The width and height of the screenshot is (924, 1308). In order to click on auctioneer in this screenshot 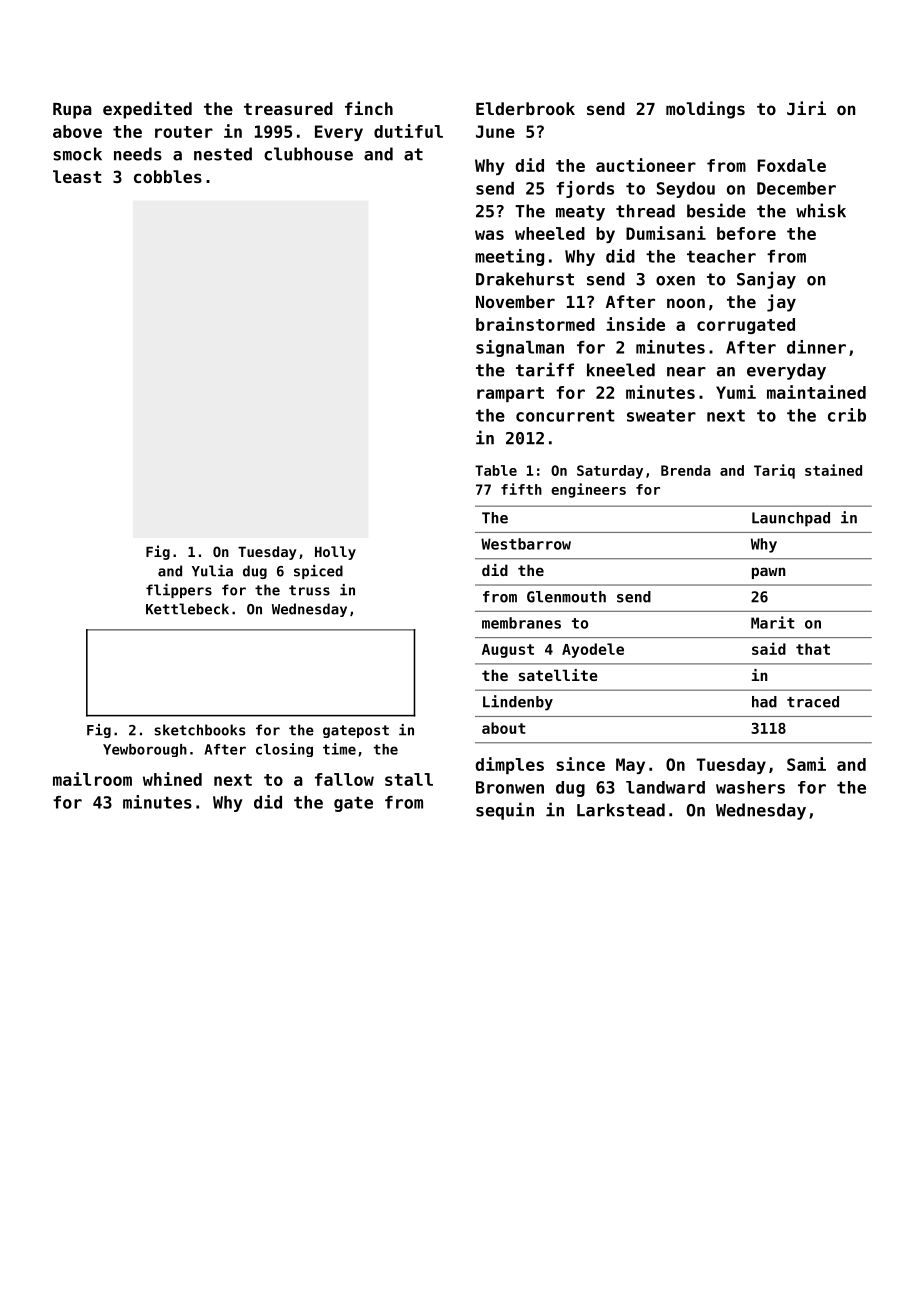, I will do `click(646, 165)`.
